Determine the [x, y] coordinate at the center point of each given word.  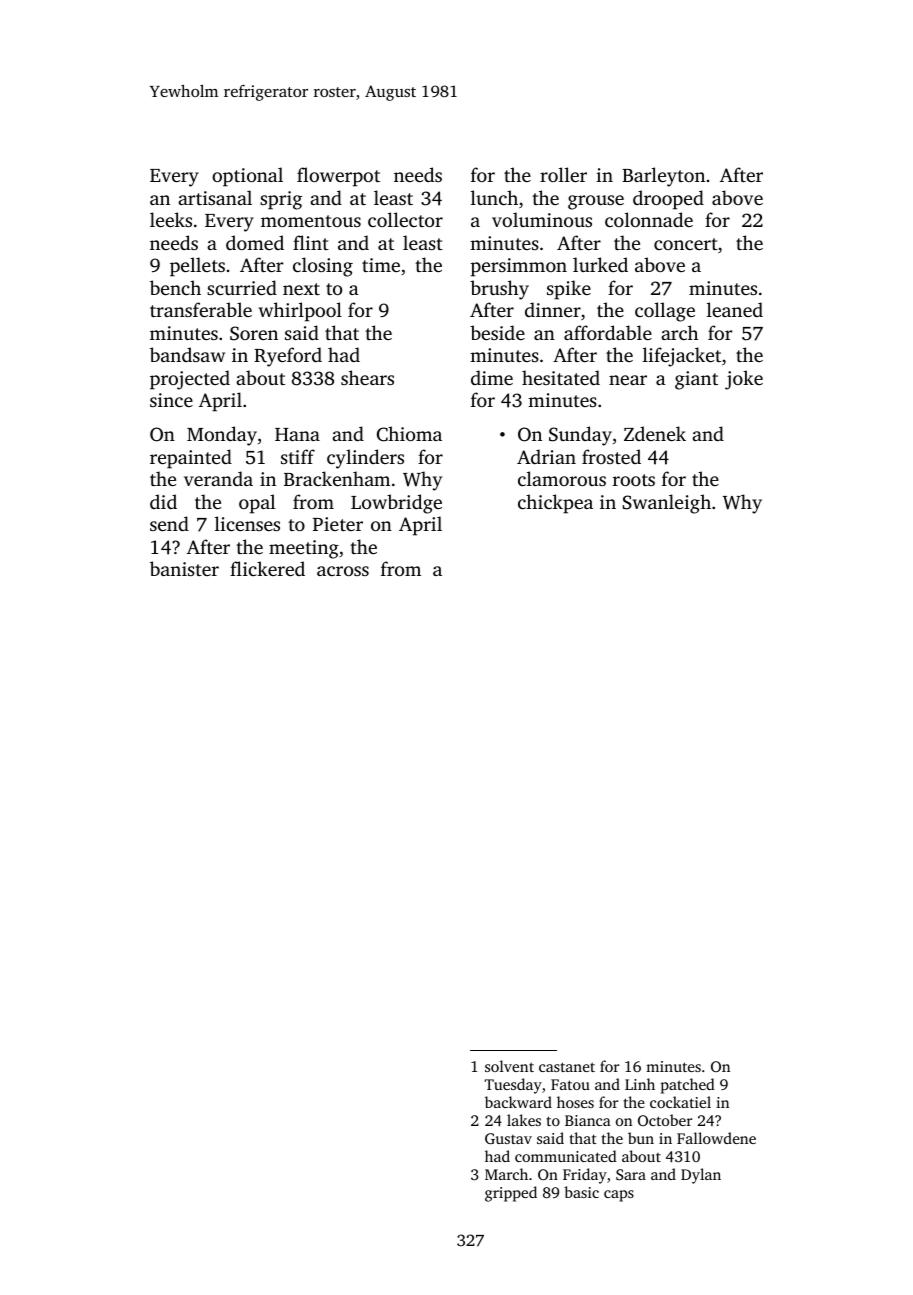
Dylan [701, 1176]
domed [255, 242]
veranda [218, 478]
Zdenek [655, 433]
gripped [511, 1194]
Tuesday [513, 1086]
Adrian [546, 456]
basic [581, 1192]
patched [688, 1086]
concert [686, 244]
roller [563, 174]
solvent [509, 1066]
